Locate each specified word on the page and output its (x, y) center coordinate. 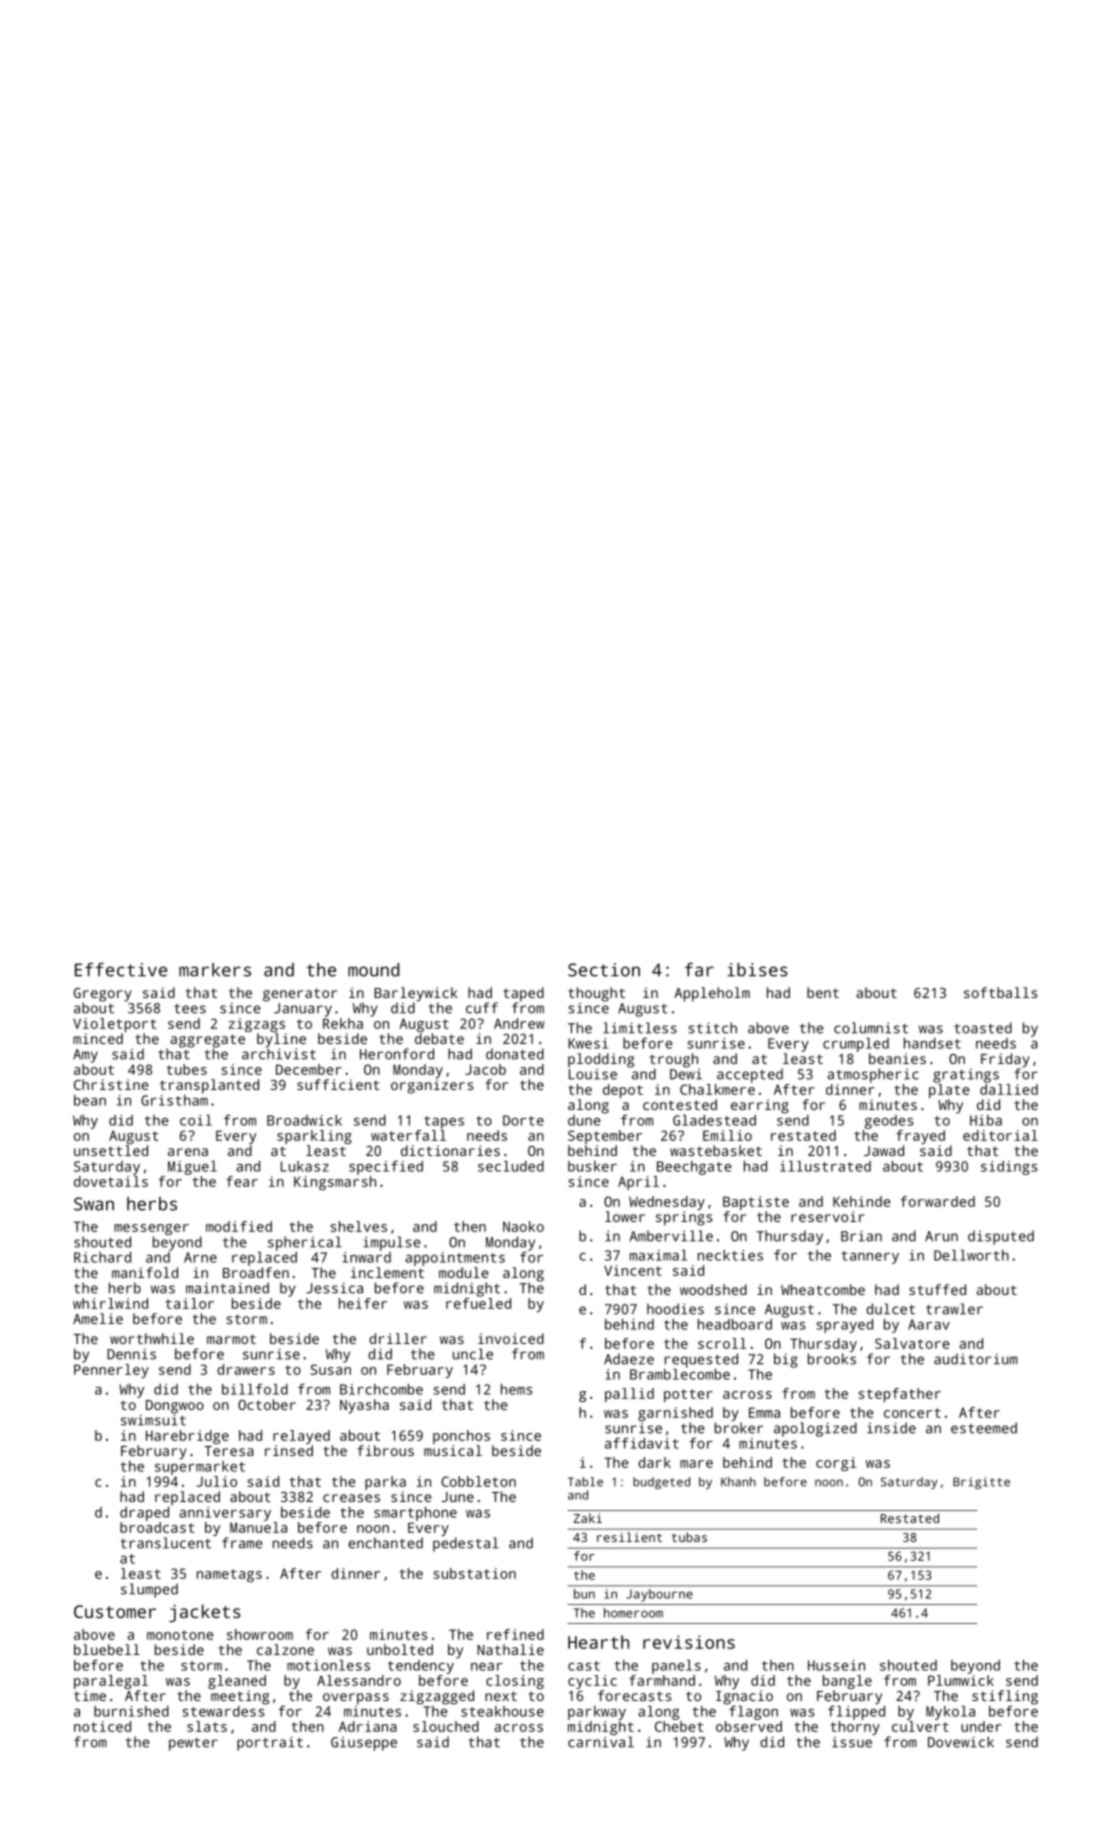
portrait (270, 1743)
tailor (189, 1303)
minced (98, 1038)
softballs (1000, 992)
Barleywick (416, 994)
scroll (722, 1343)
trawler (954, 1309)
